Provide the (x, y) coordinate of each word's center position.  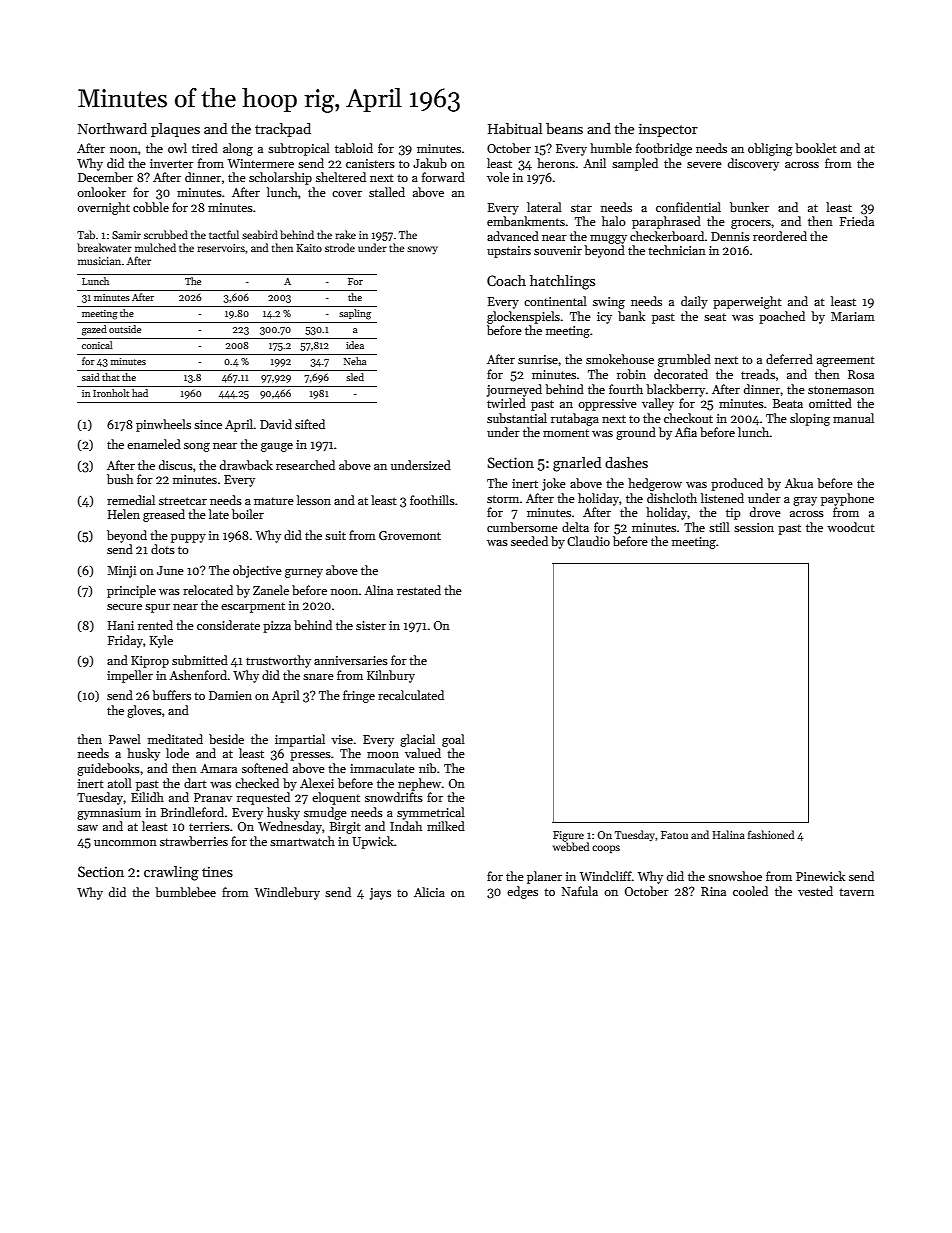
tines (217, 872)
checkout (688, 418)
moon (383, 755)
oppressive (607, 405)
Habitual (515, 128)
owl (177, 148)
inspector (668, 130)
